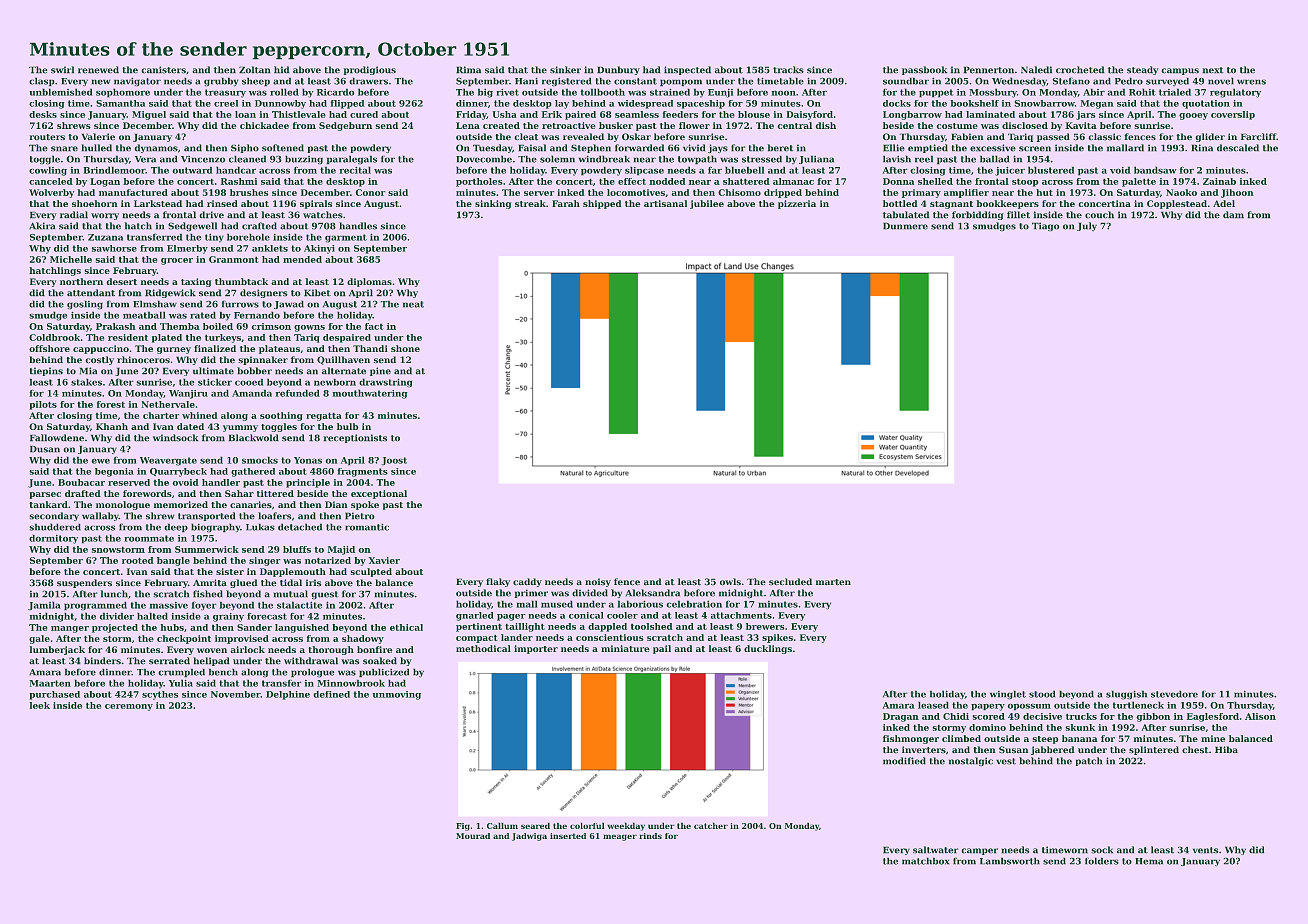 The image size is (1308, 924). I want to click on canisters, so click(163, 70).
